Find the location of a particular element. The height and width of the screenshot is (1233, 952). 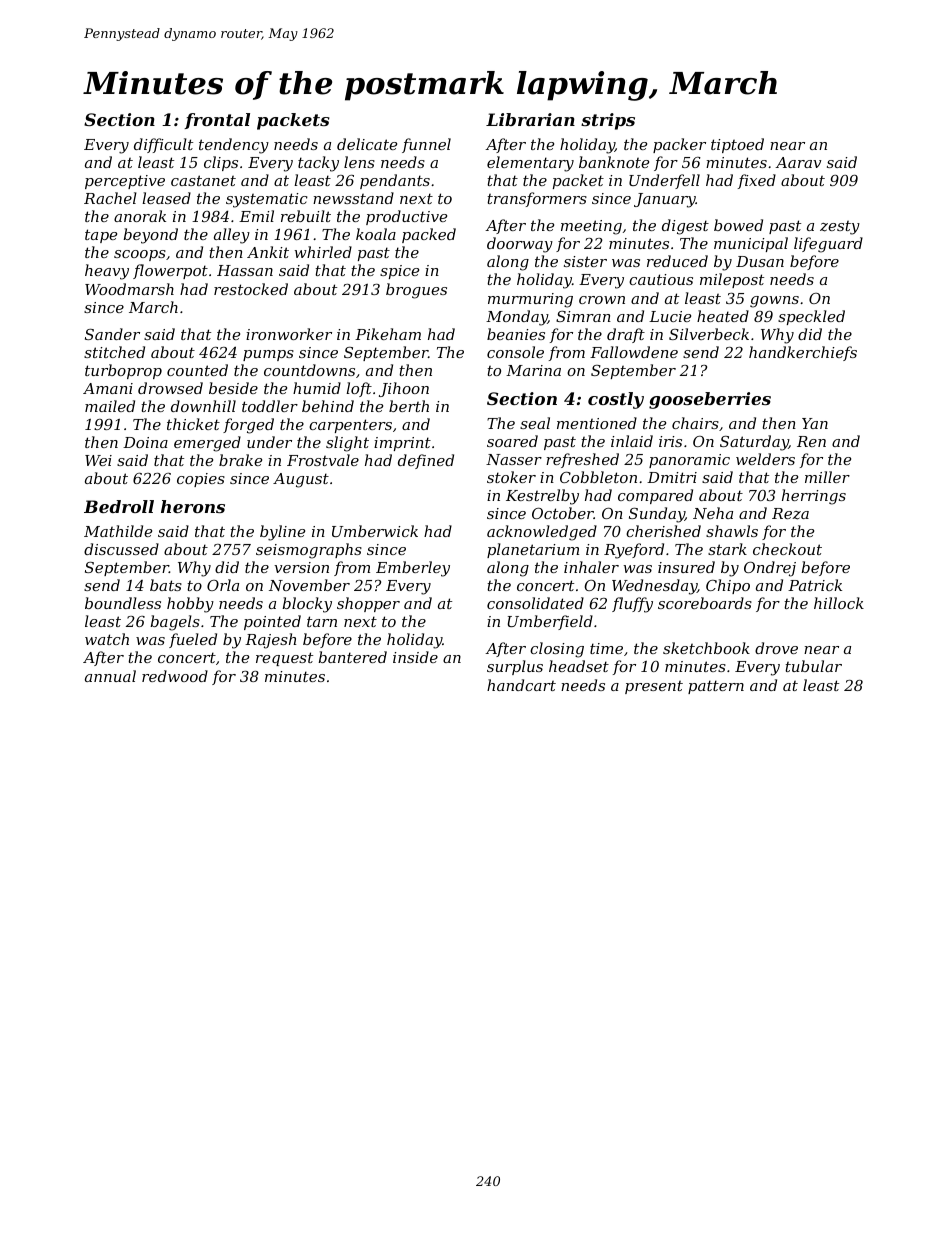

sister is located at coordinates (585, 261).
